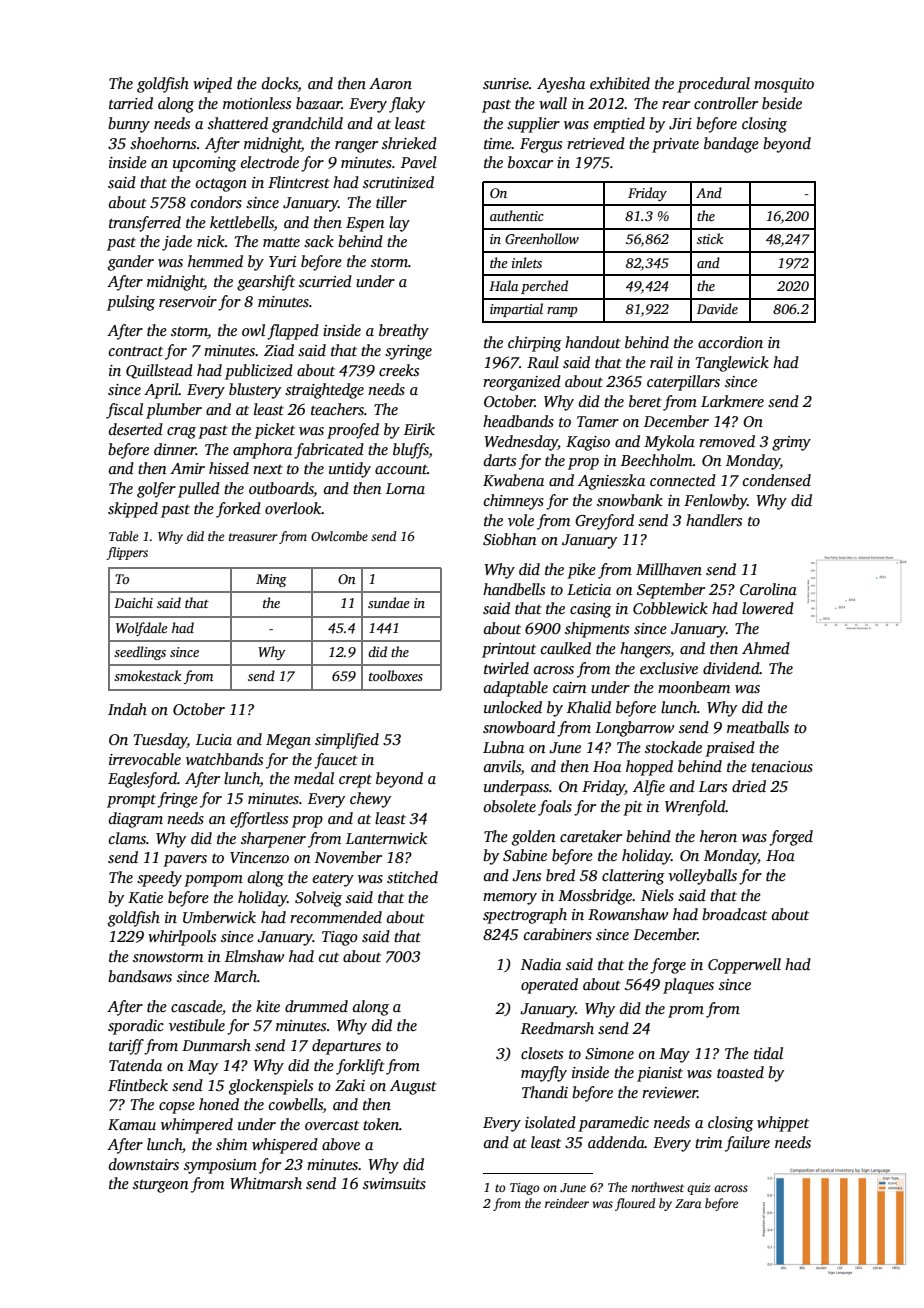  Describe the element at coordinates (526, 876) in the document. I see `Jens` at that location.
